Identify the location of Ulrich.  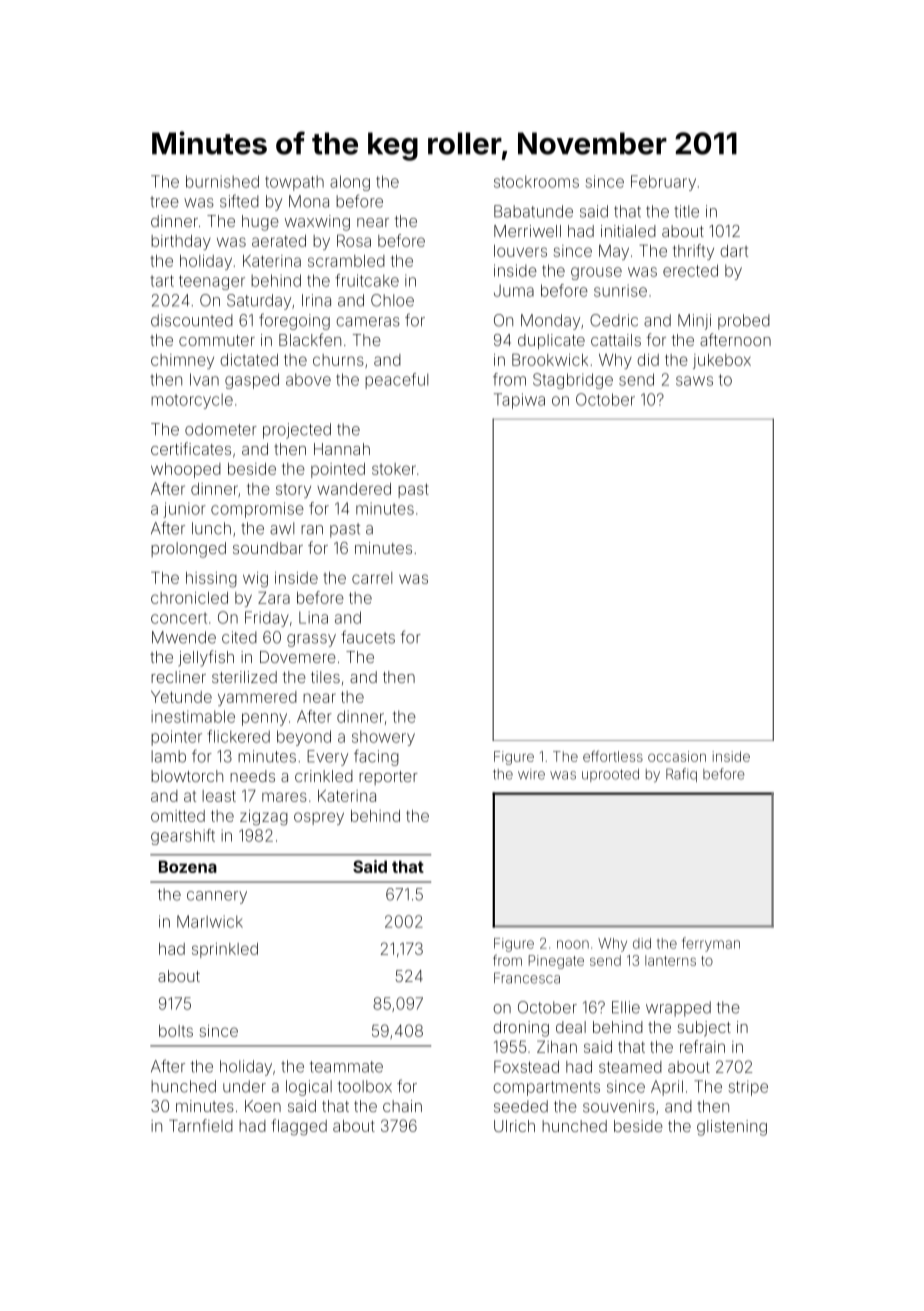
(514, 1126).
